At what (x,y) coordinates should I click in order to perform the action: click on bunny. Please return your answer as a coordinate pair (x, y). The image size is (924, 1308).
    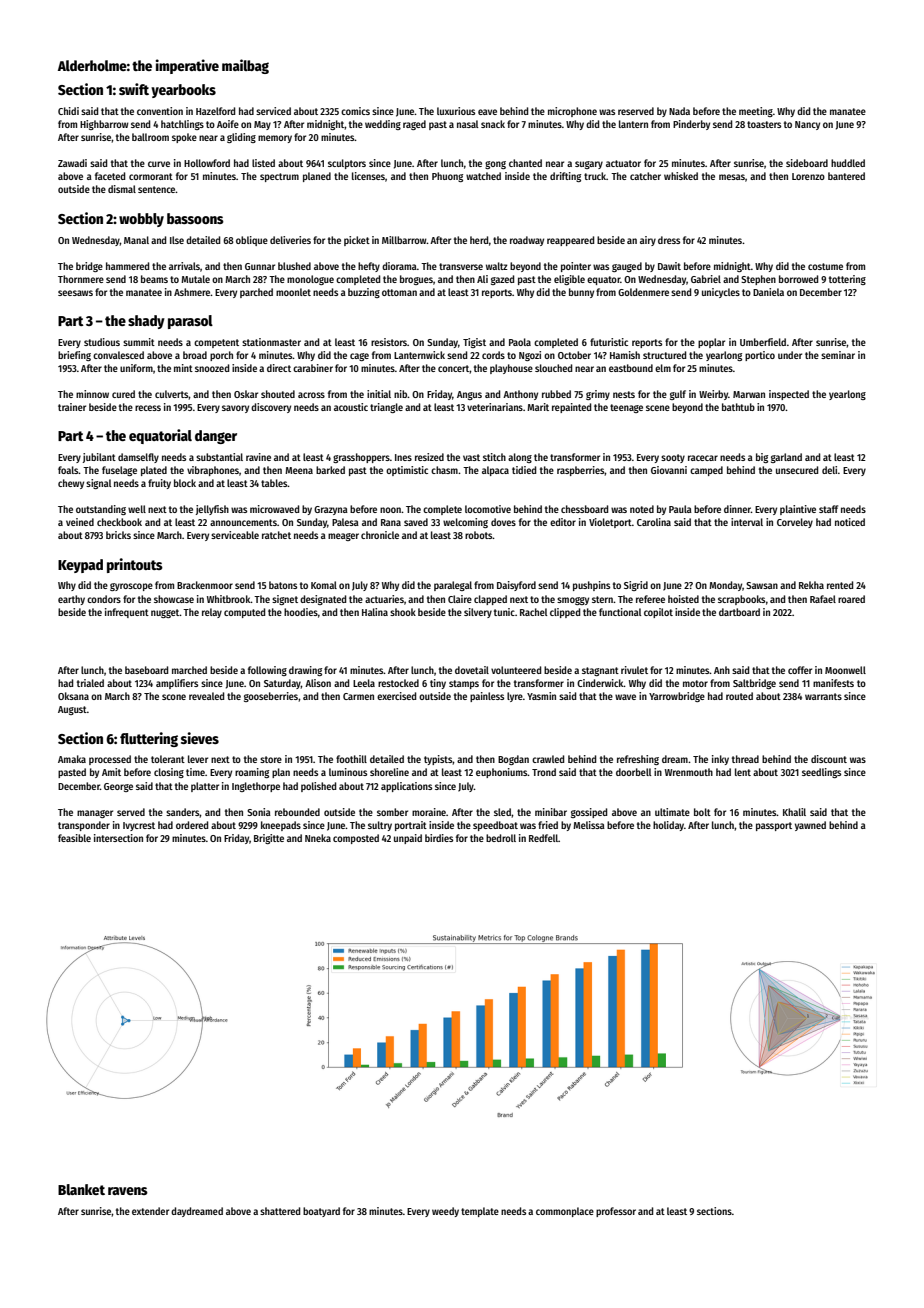
    Looking at the image, I should click on (581, 293).
